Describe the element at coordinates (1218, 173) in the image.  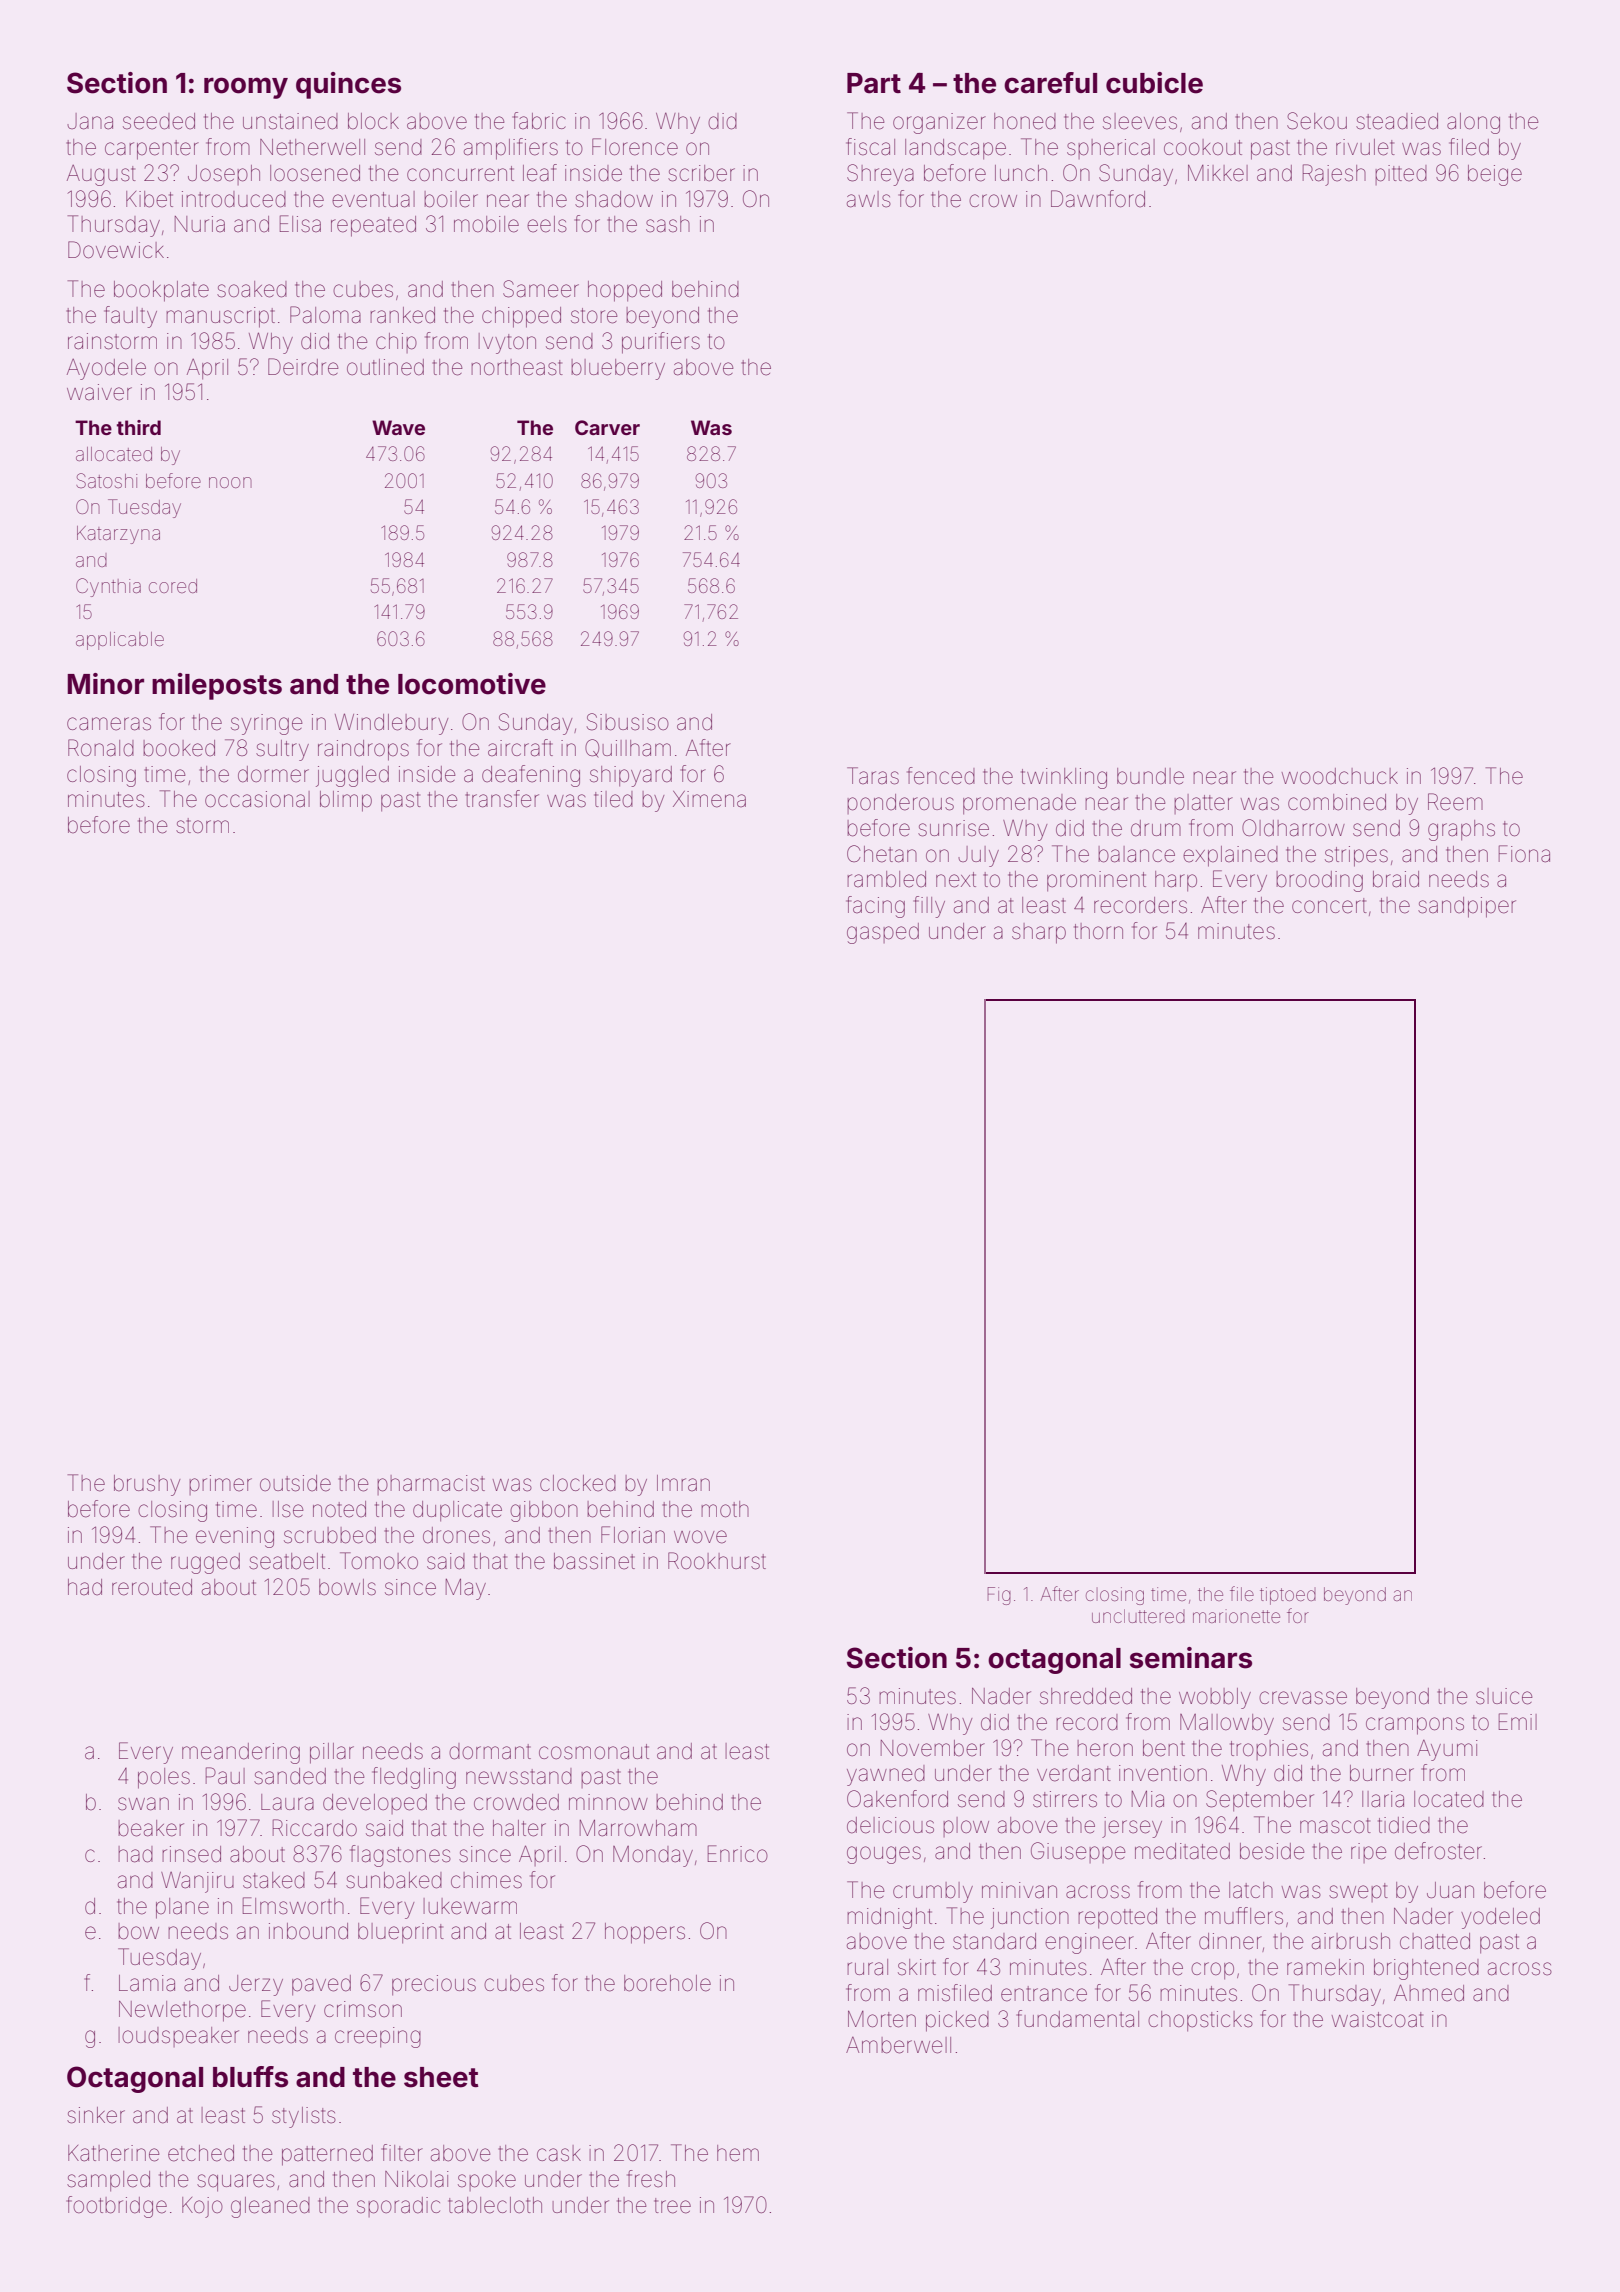
I see `Mikkel` at that location.
